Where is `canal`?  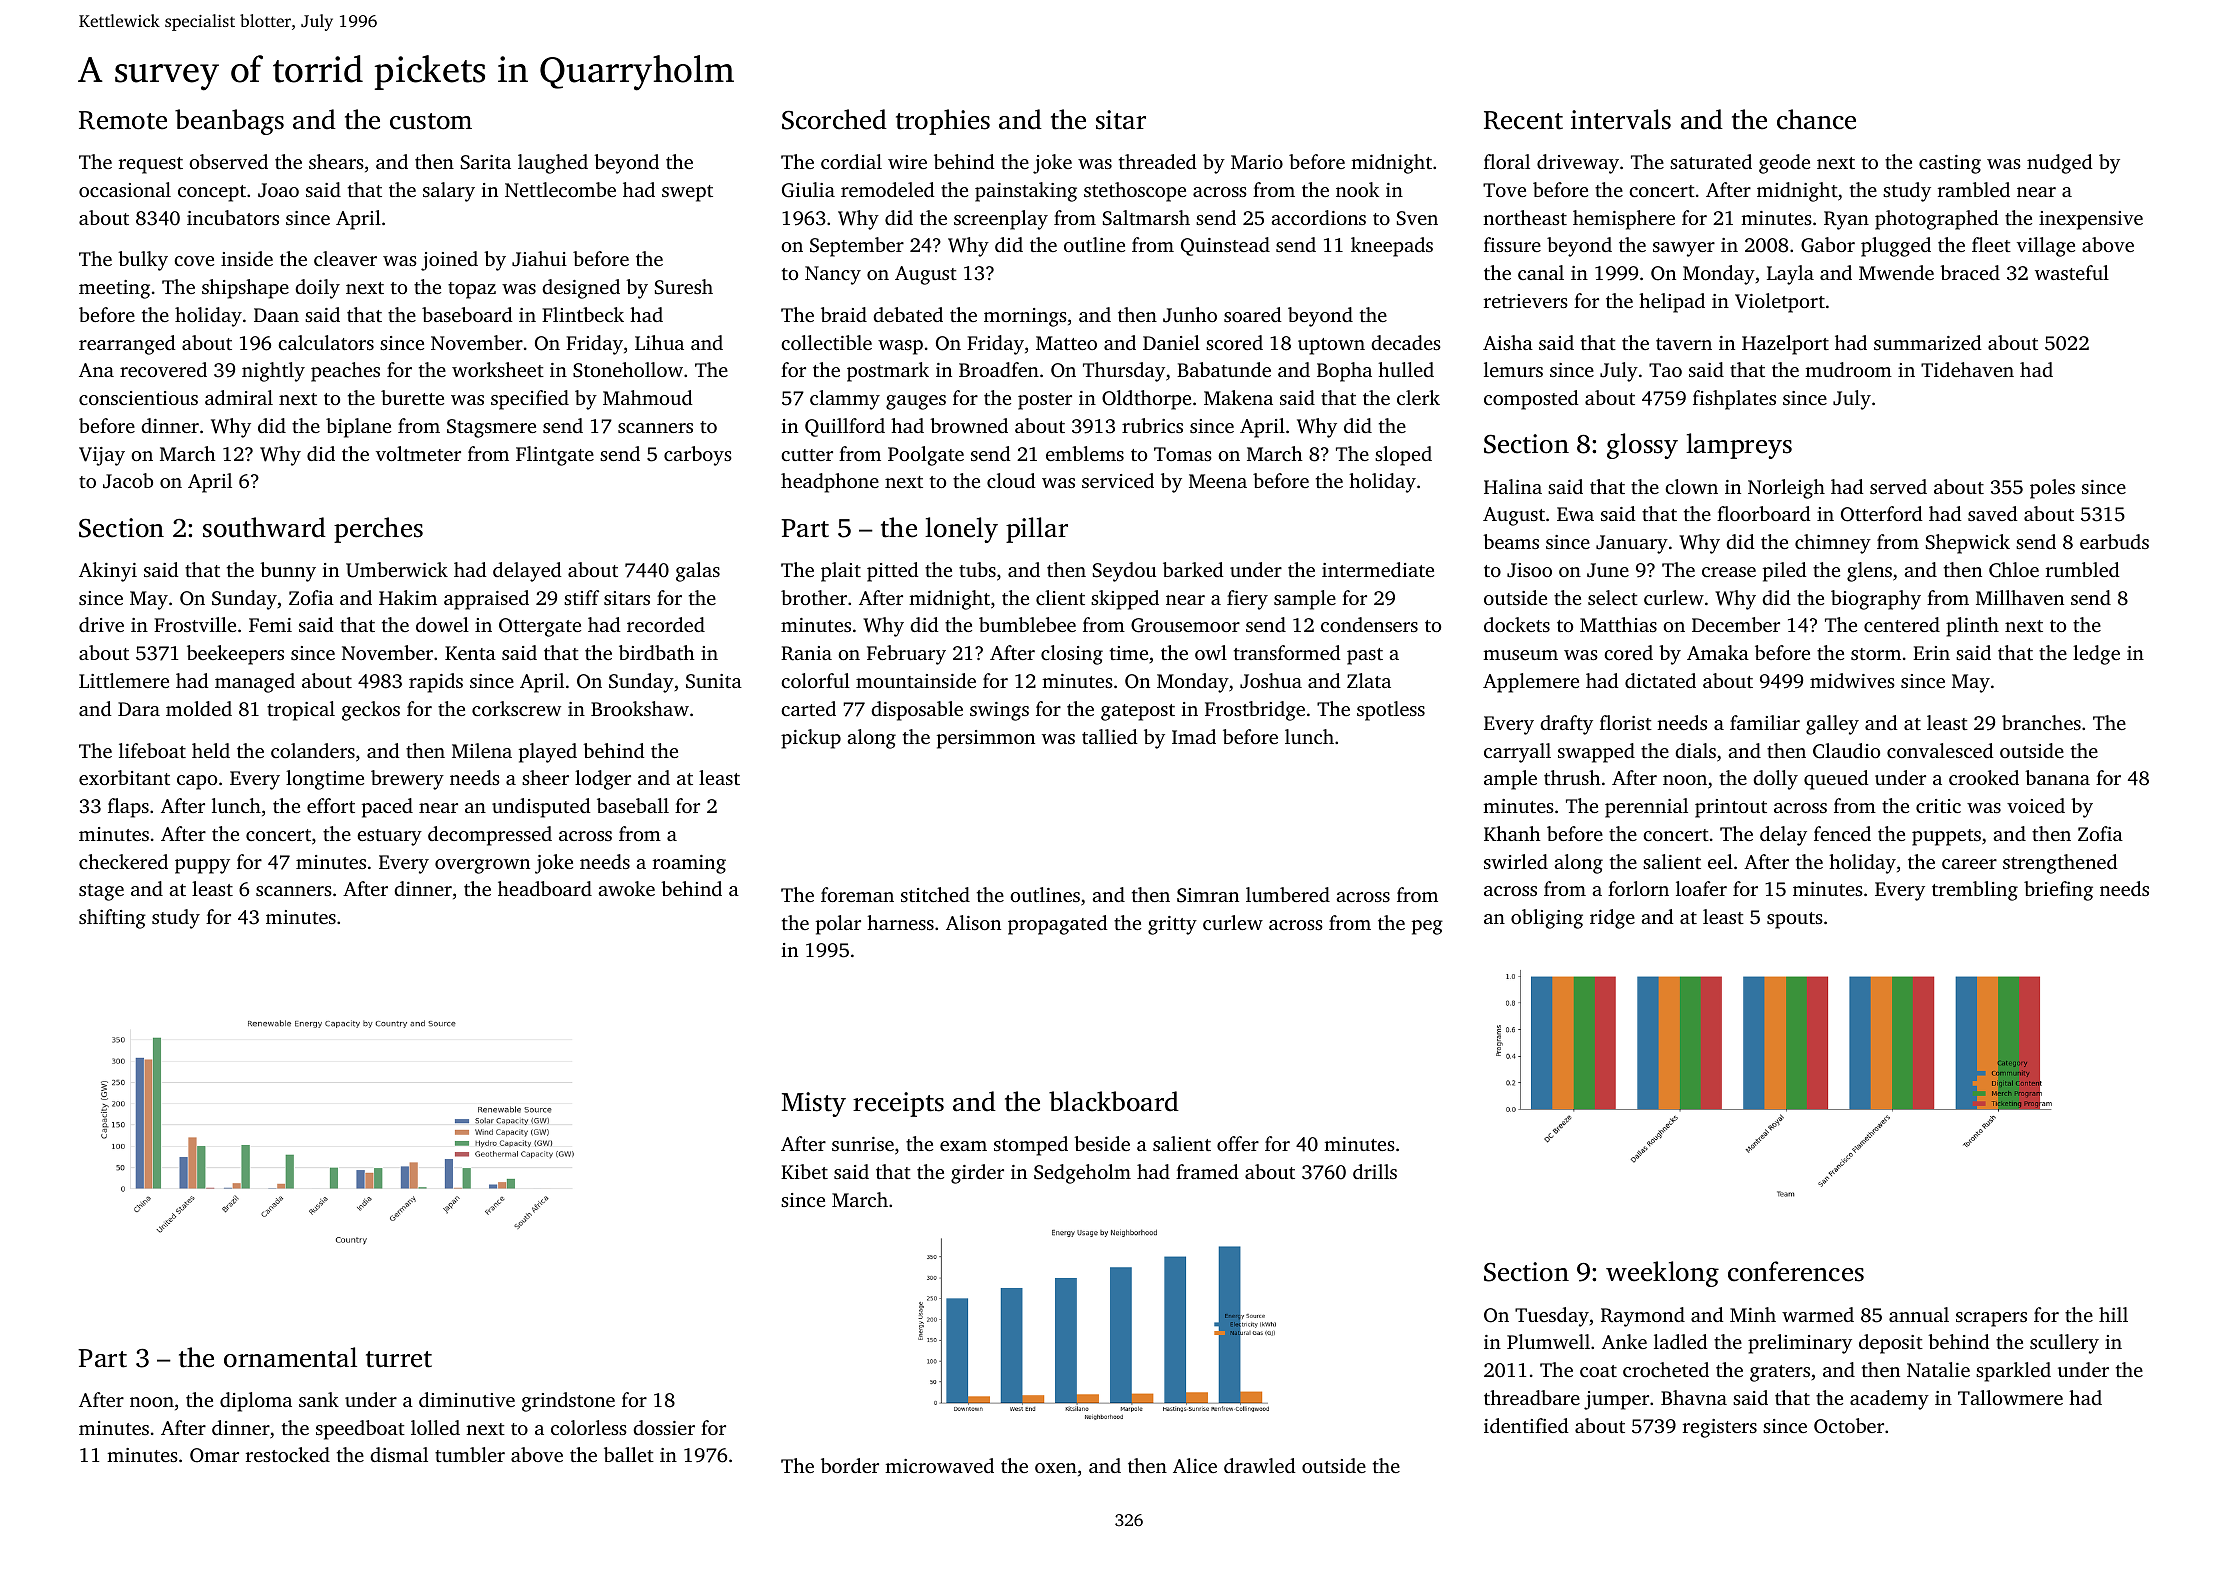 canal is located at coordinates (1541, 272).
